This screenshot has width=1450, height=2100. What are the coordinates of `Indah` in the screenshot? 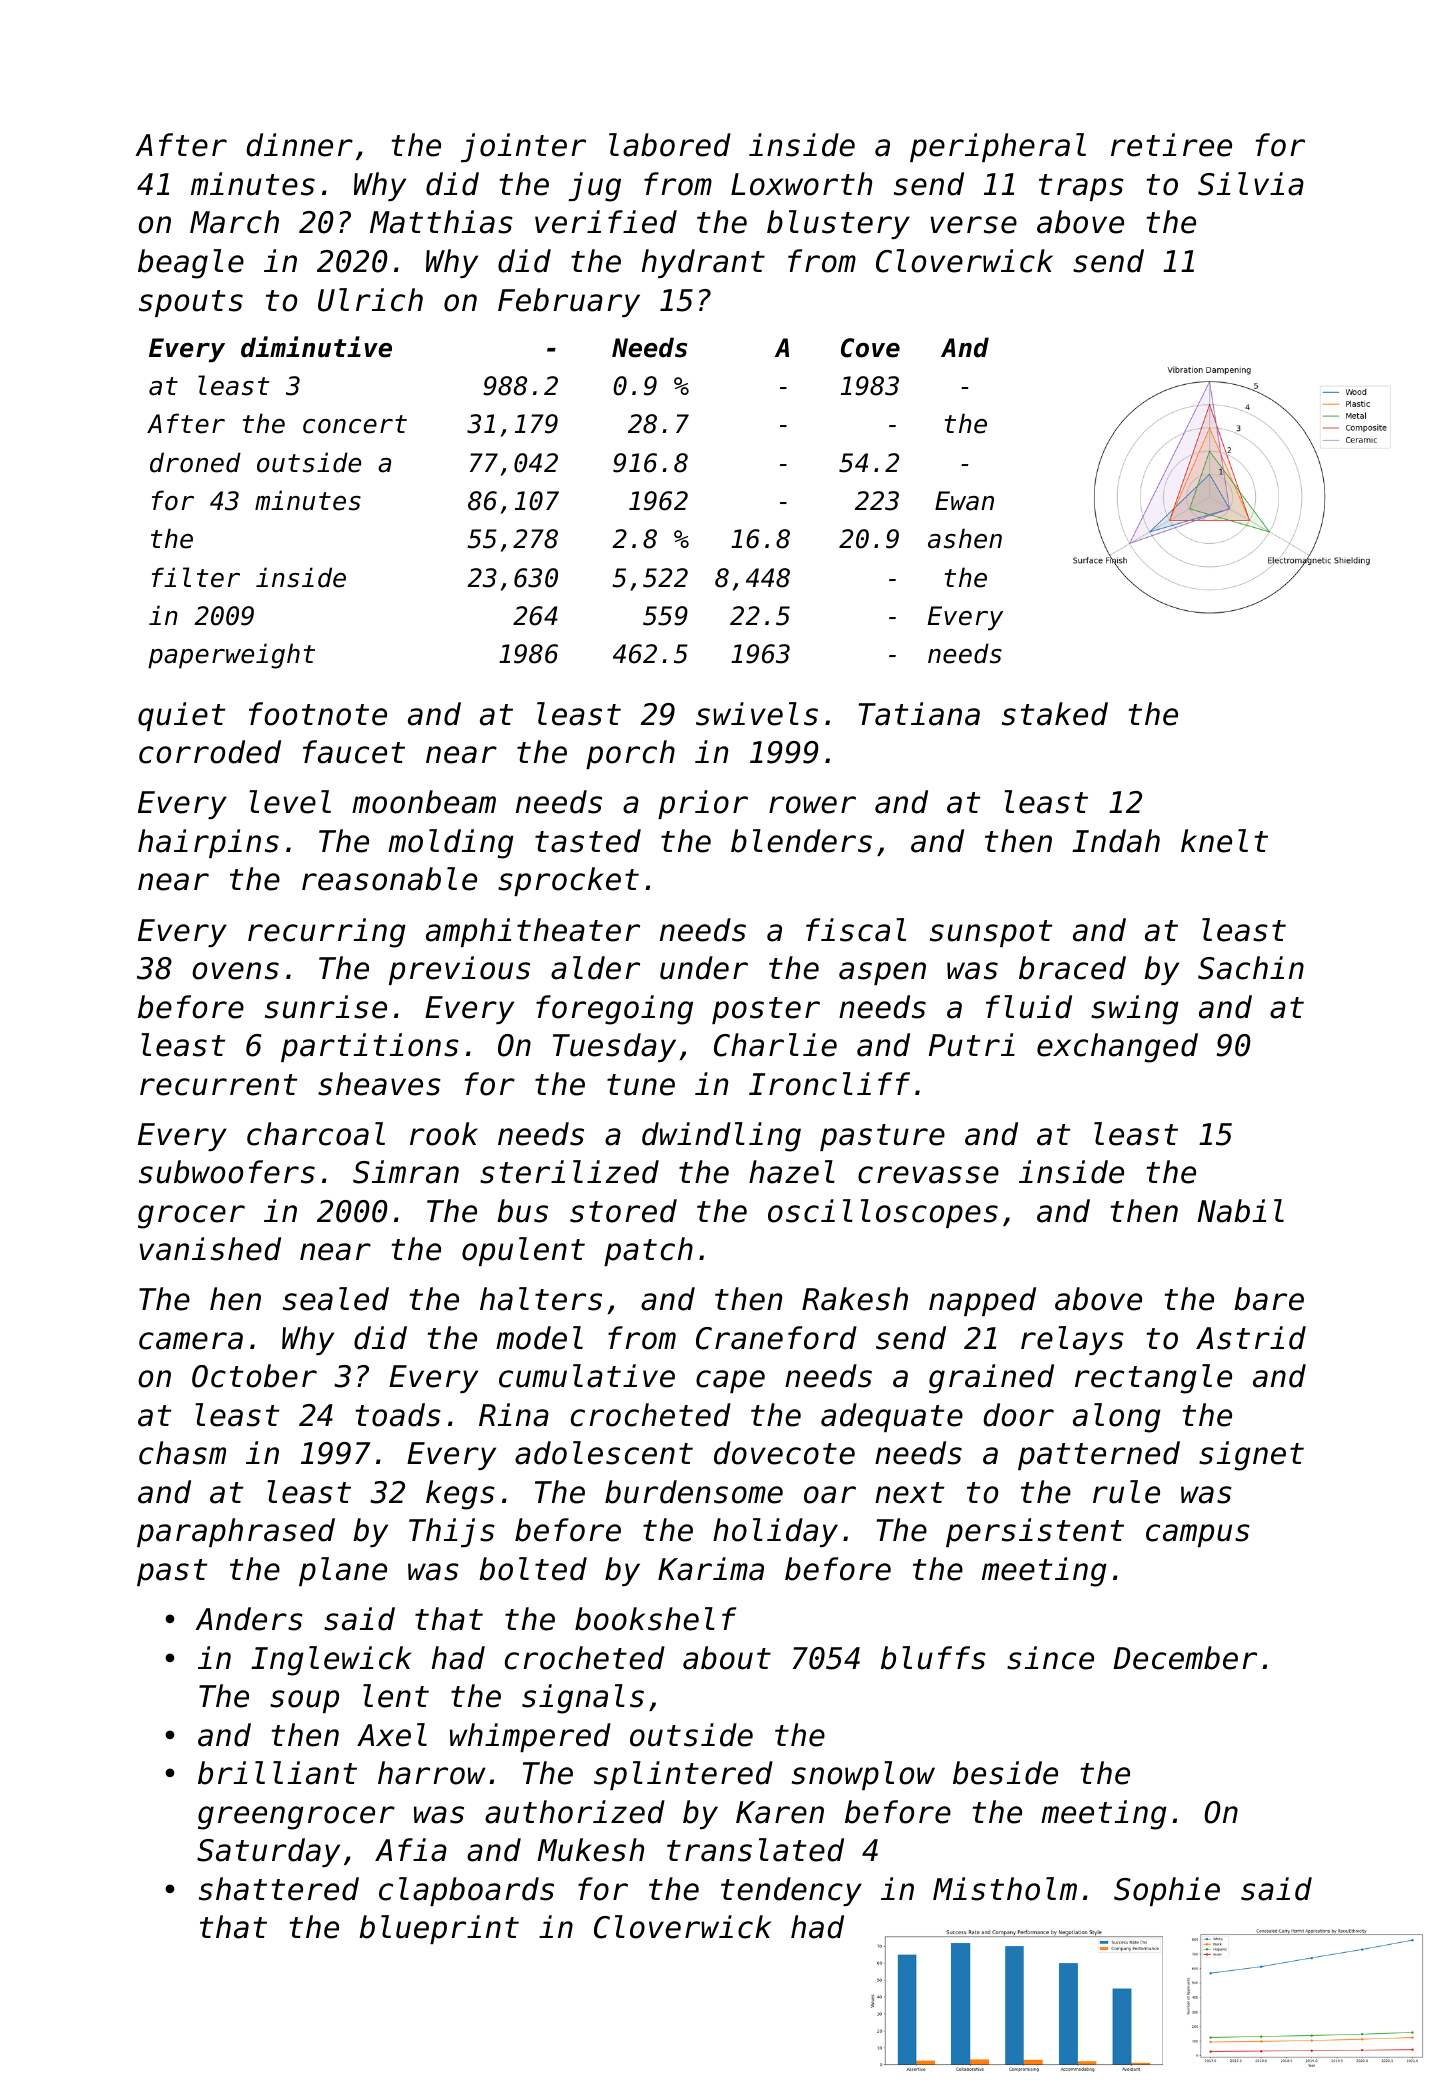 It's located at (1116, 841).
